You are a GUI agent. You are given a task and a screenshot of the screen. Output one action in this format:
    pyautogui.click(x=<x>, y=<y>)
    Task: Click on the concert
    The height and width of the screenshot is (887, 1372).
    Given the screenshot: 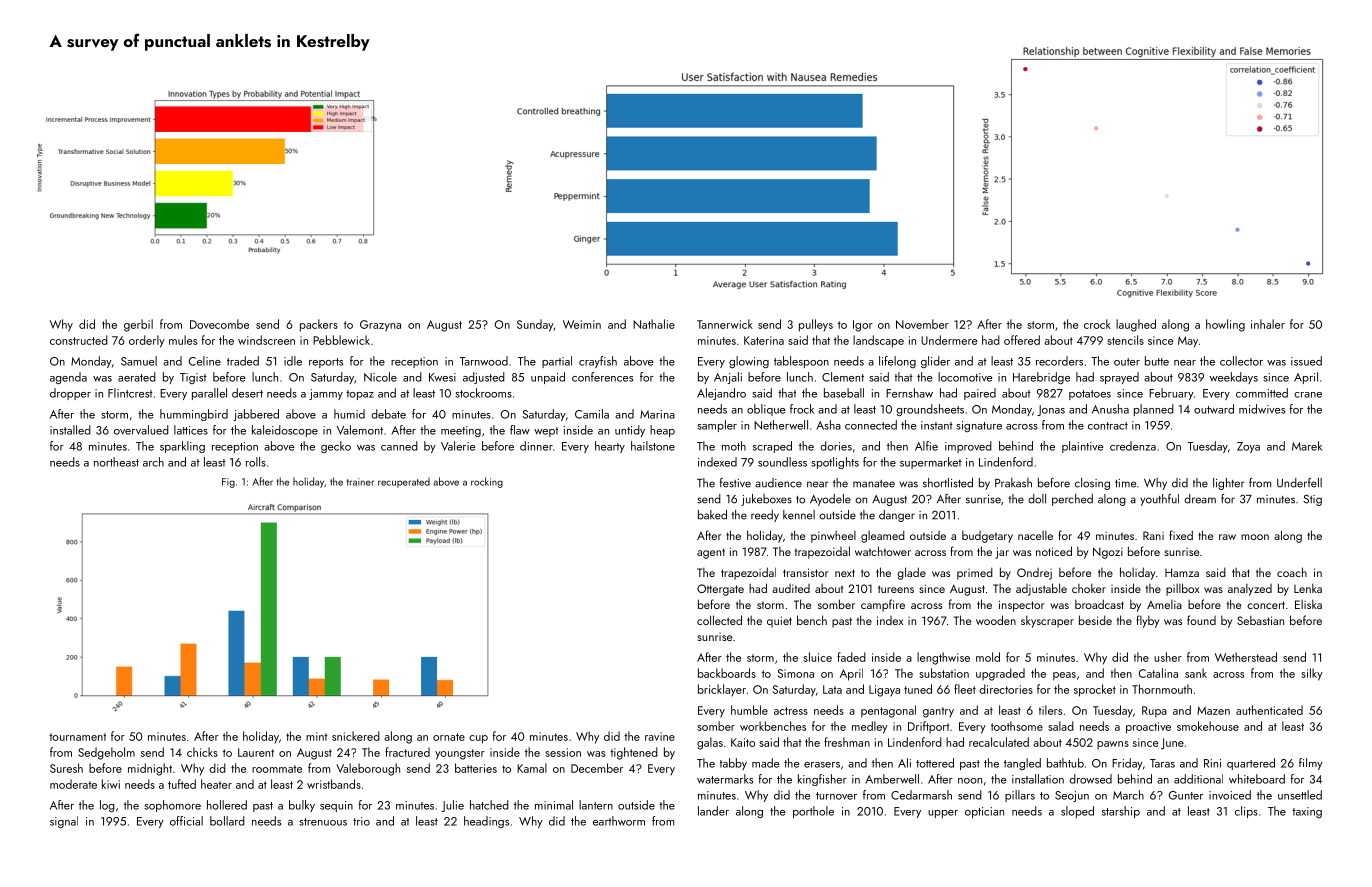 What is the action you would take?
    pyautogui.click(x=1266, y=605)
